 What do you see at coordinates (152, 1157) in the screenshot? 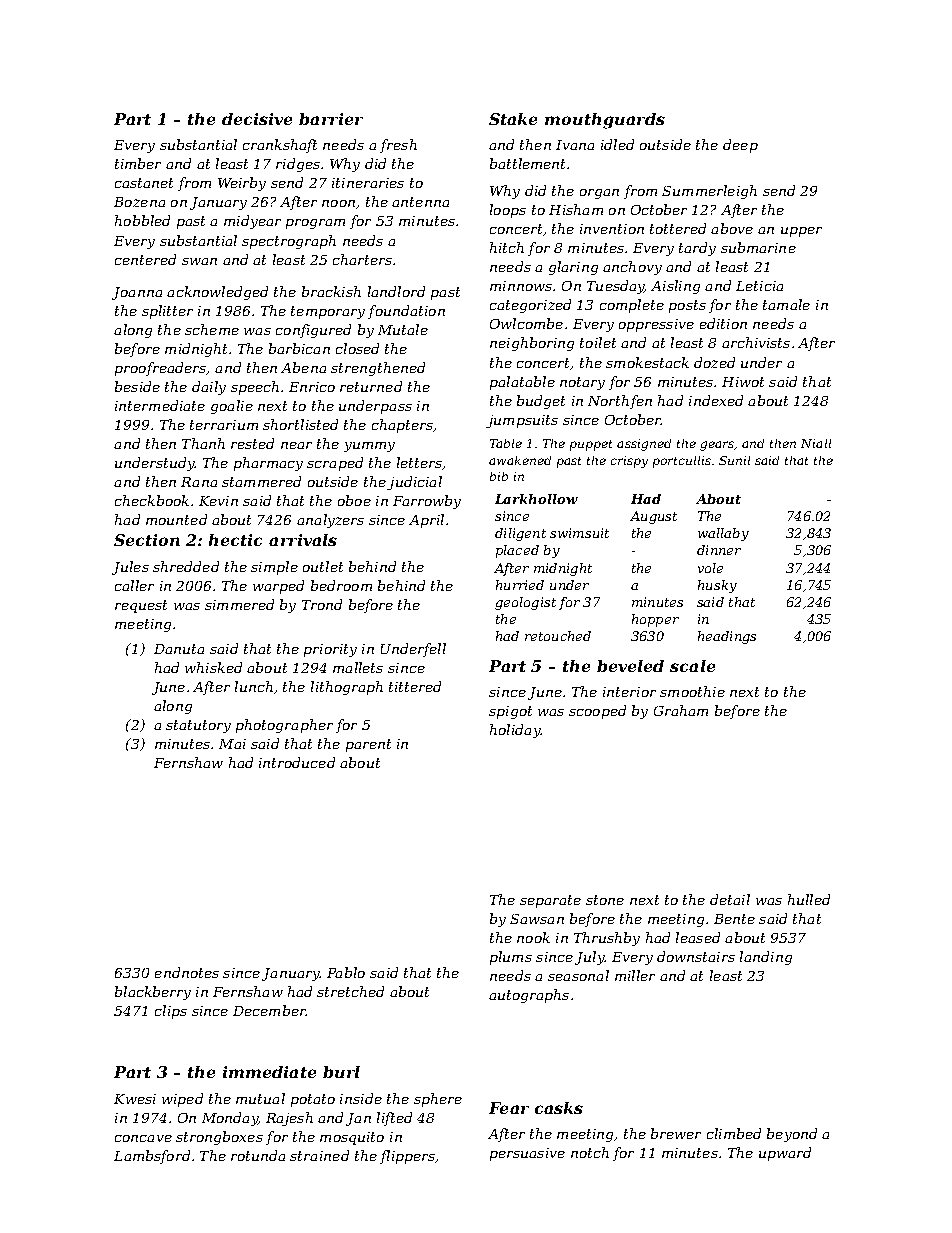
I see `Lambsford` at bounding box center [152, 1157].
